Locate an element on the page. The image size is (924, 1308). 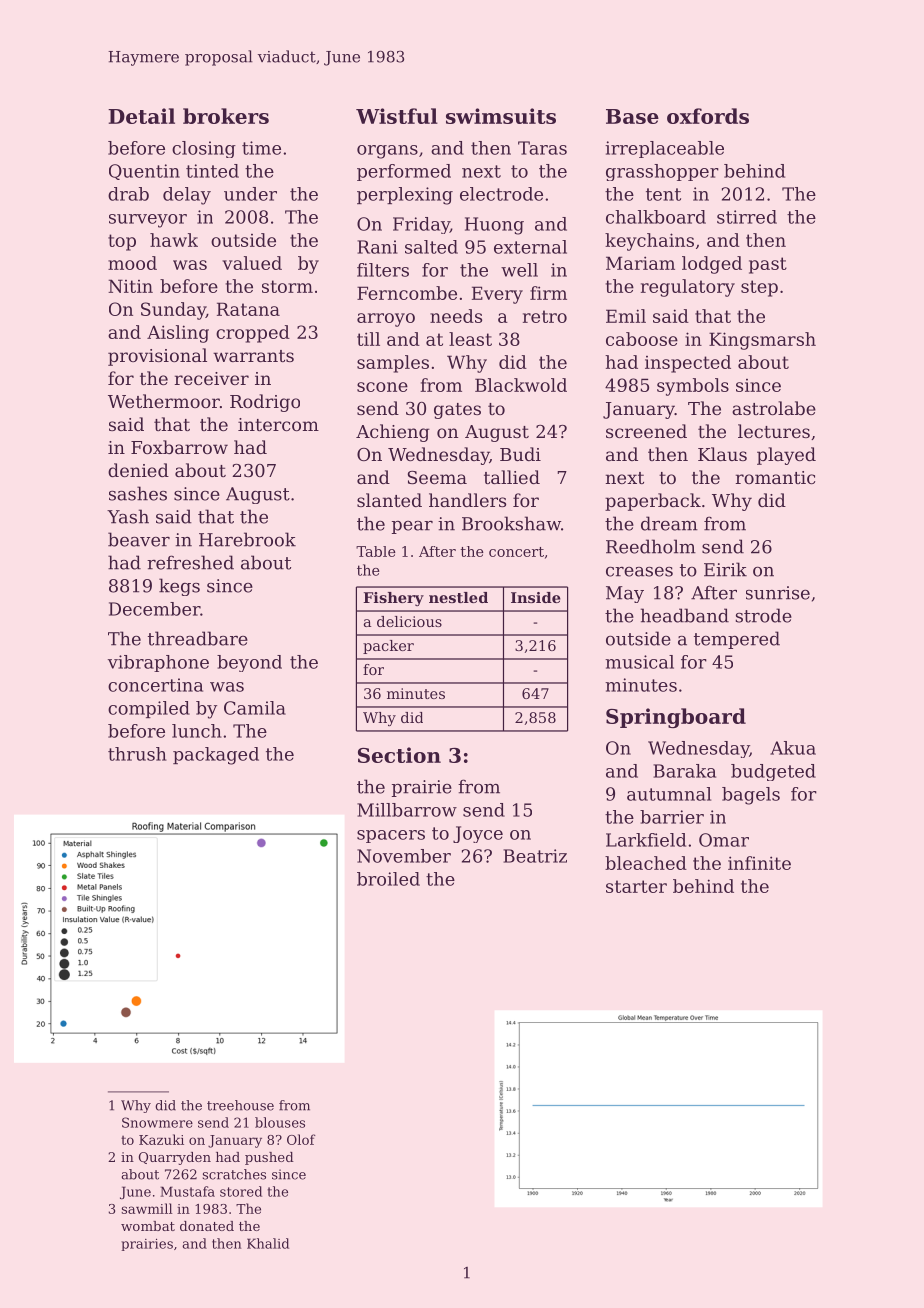
warrants is located at coordinates (253, 356).
